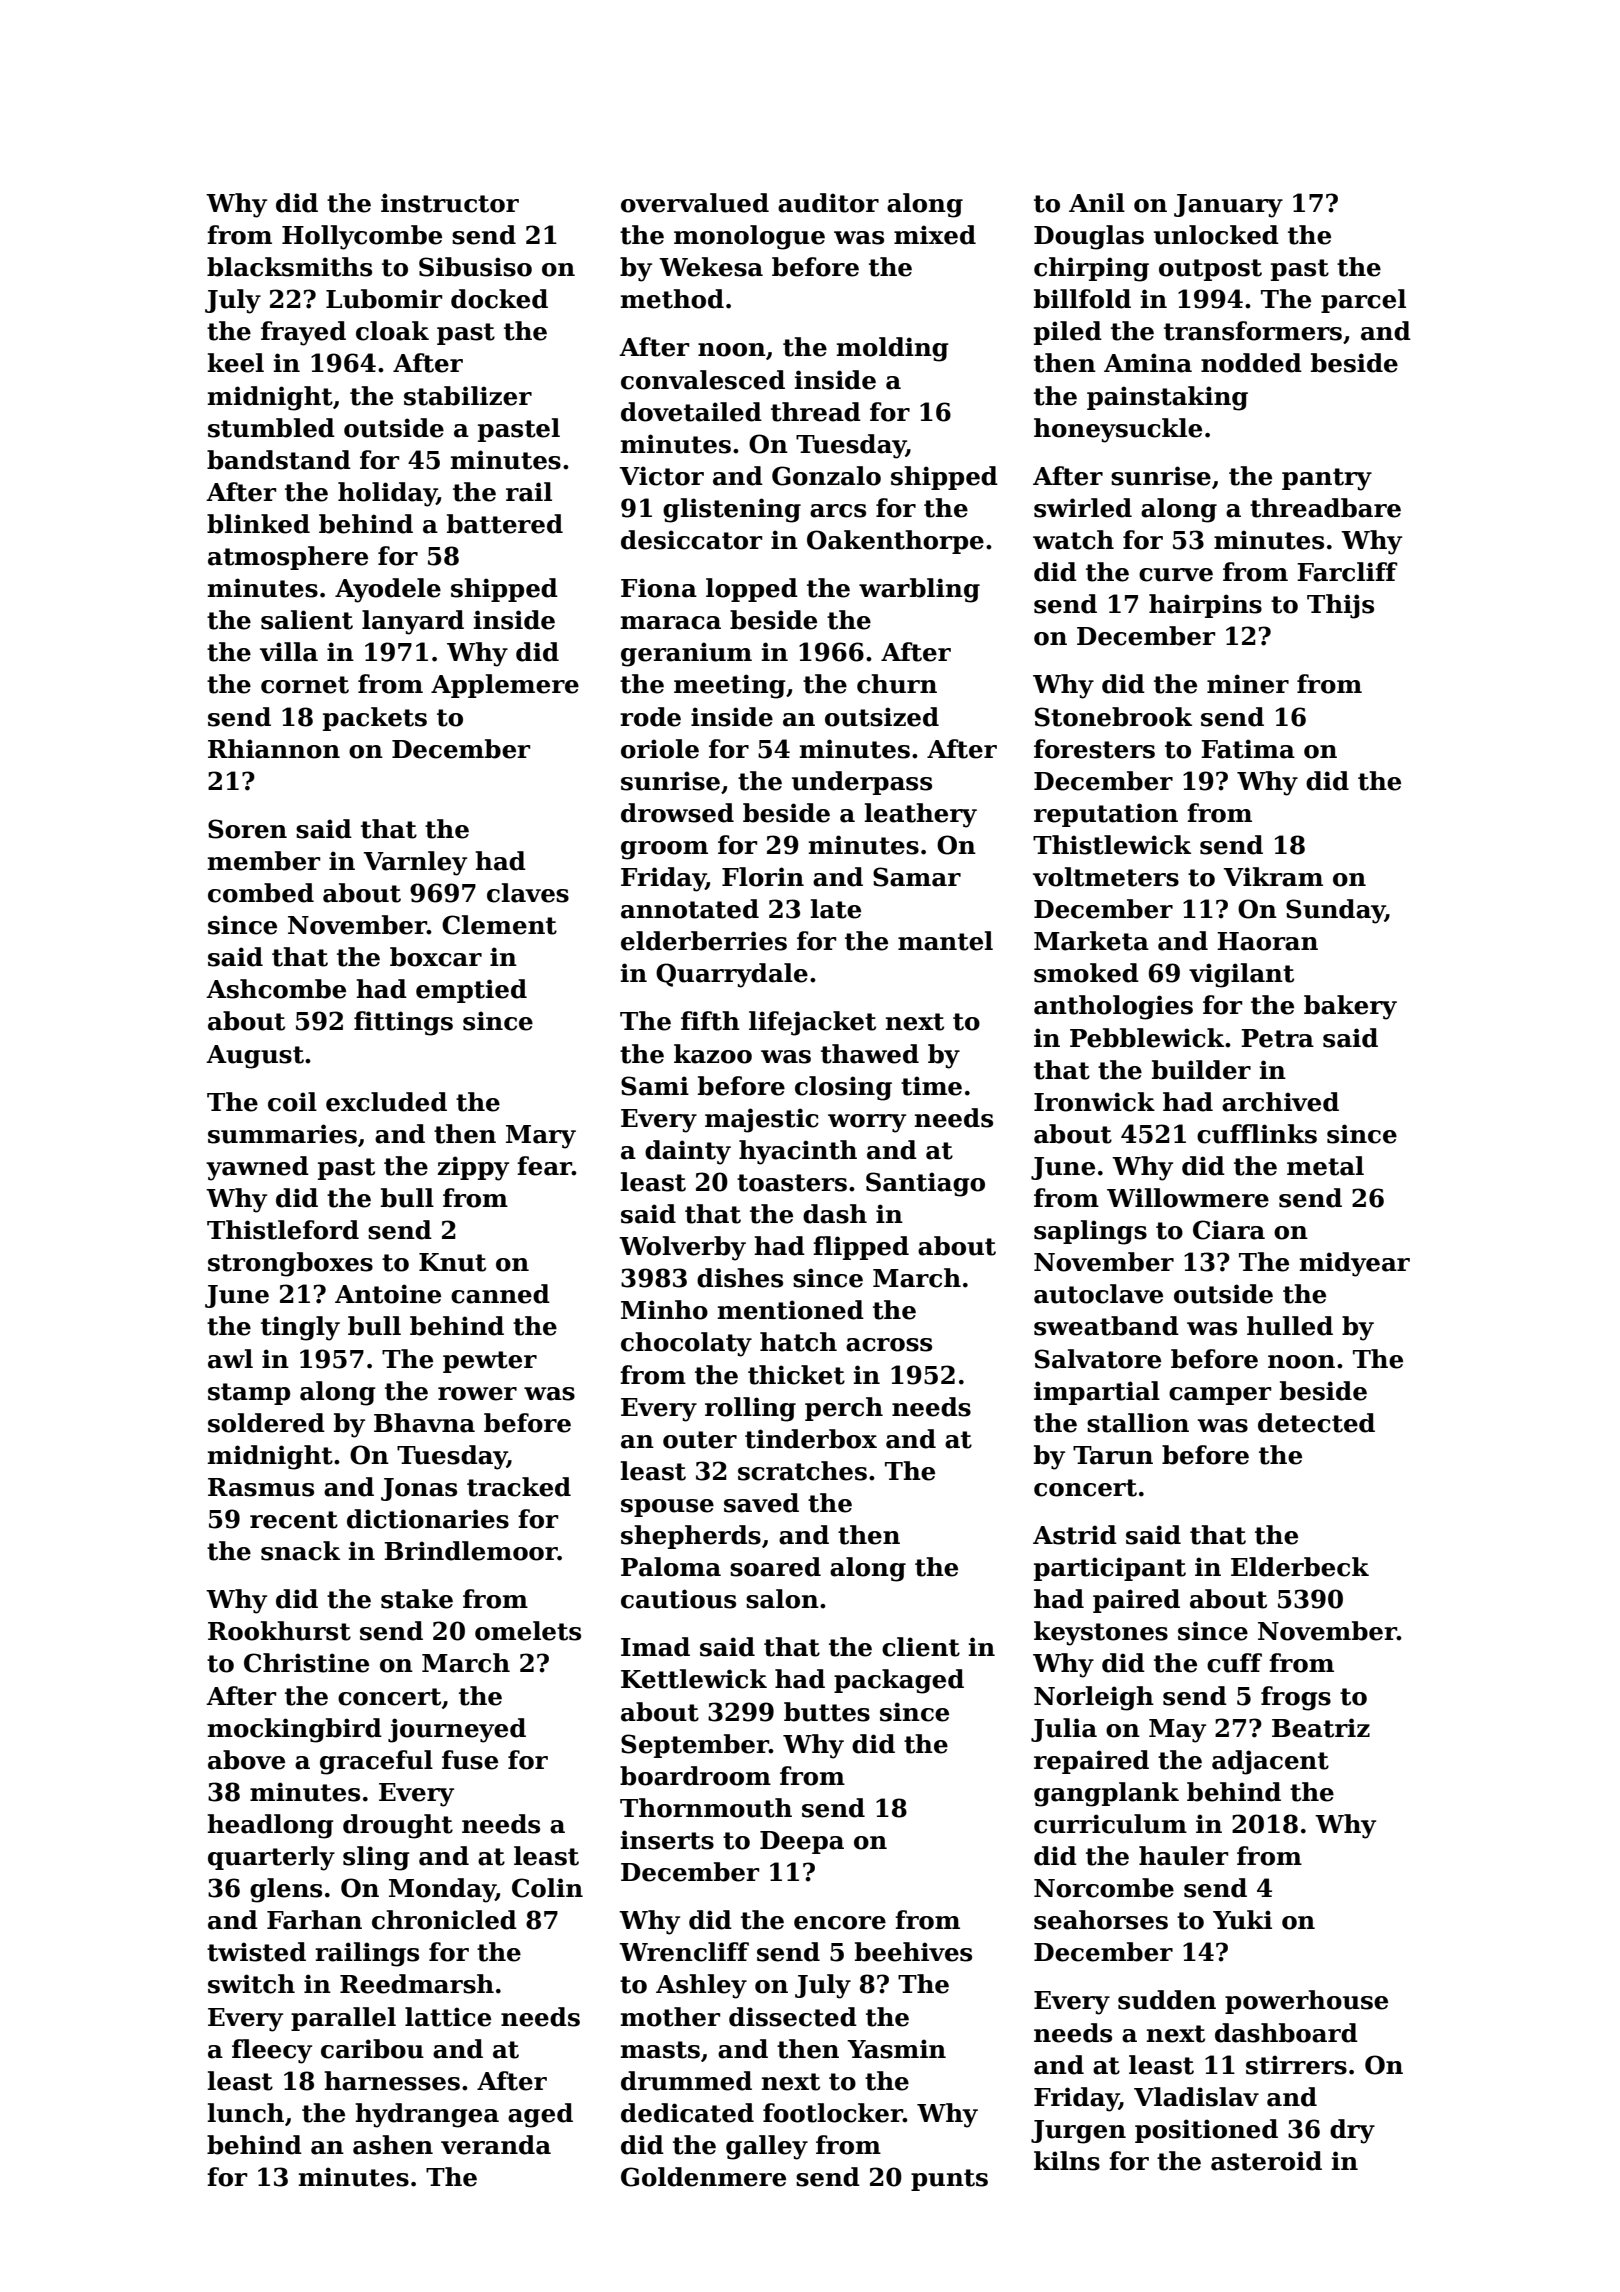 The width and height of the page is (1620, 2292). I want to click on watch, so click(1073, 540).
